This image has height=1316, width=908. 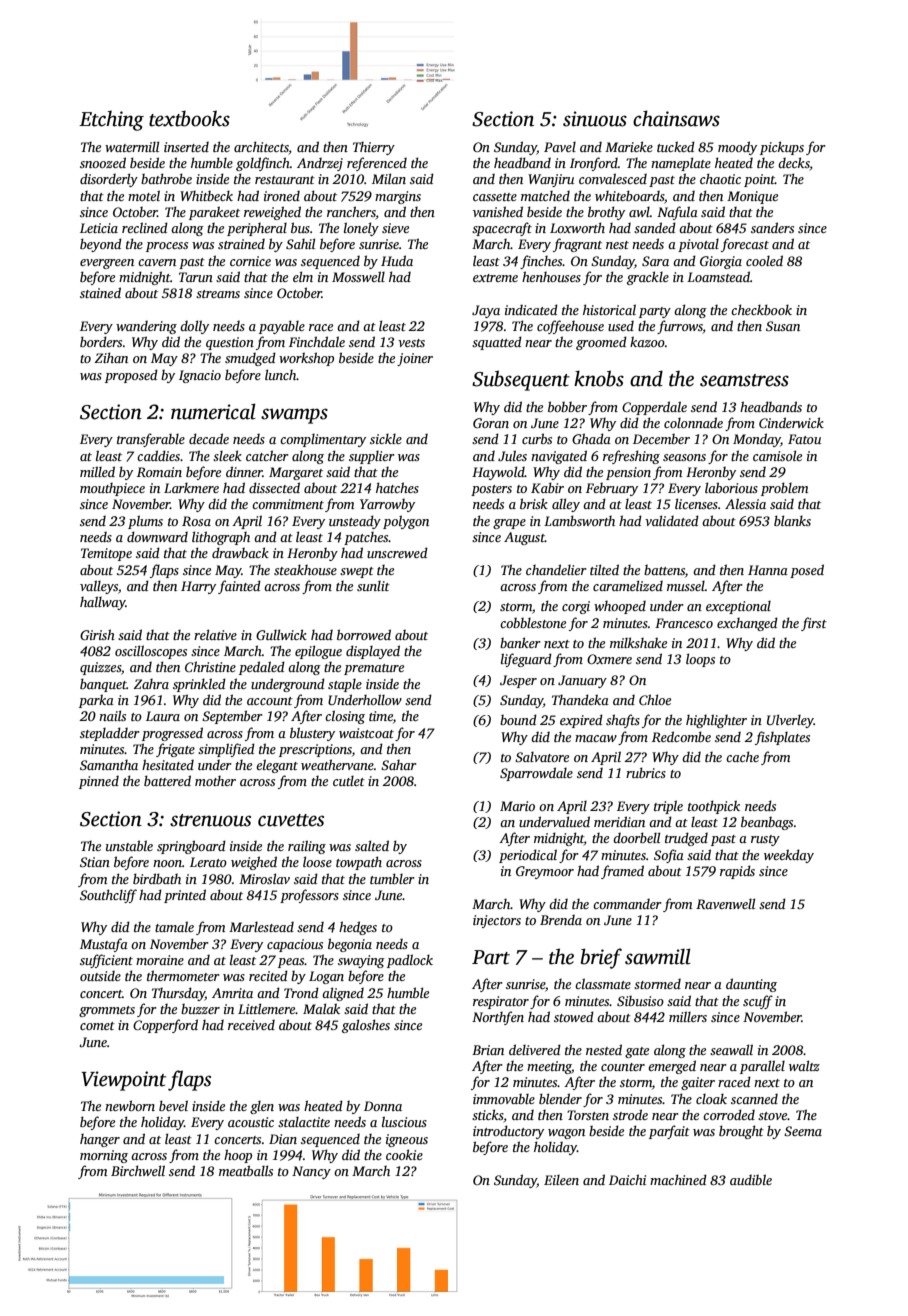 I want to click on battered, so click(x=167, y=780).
